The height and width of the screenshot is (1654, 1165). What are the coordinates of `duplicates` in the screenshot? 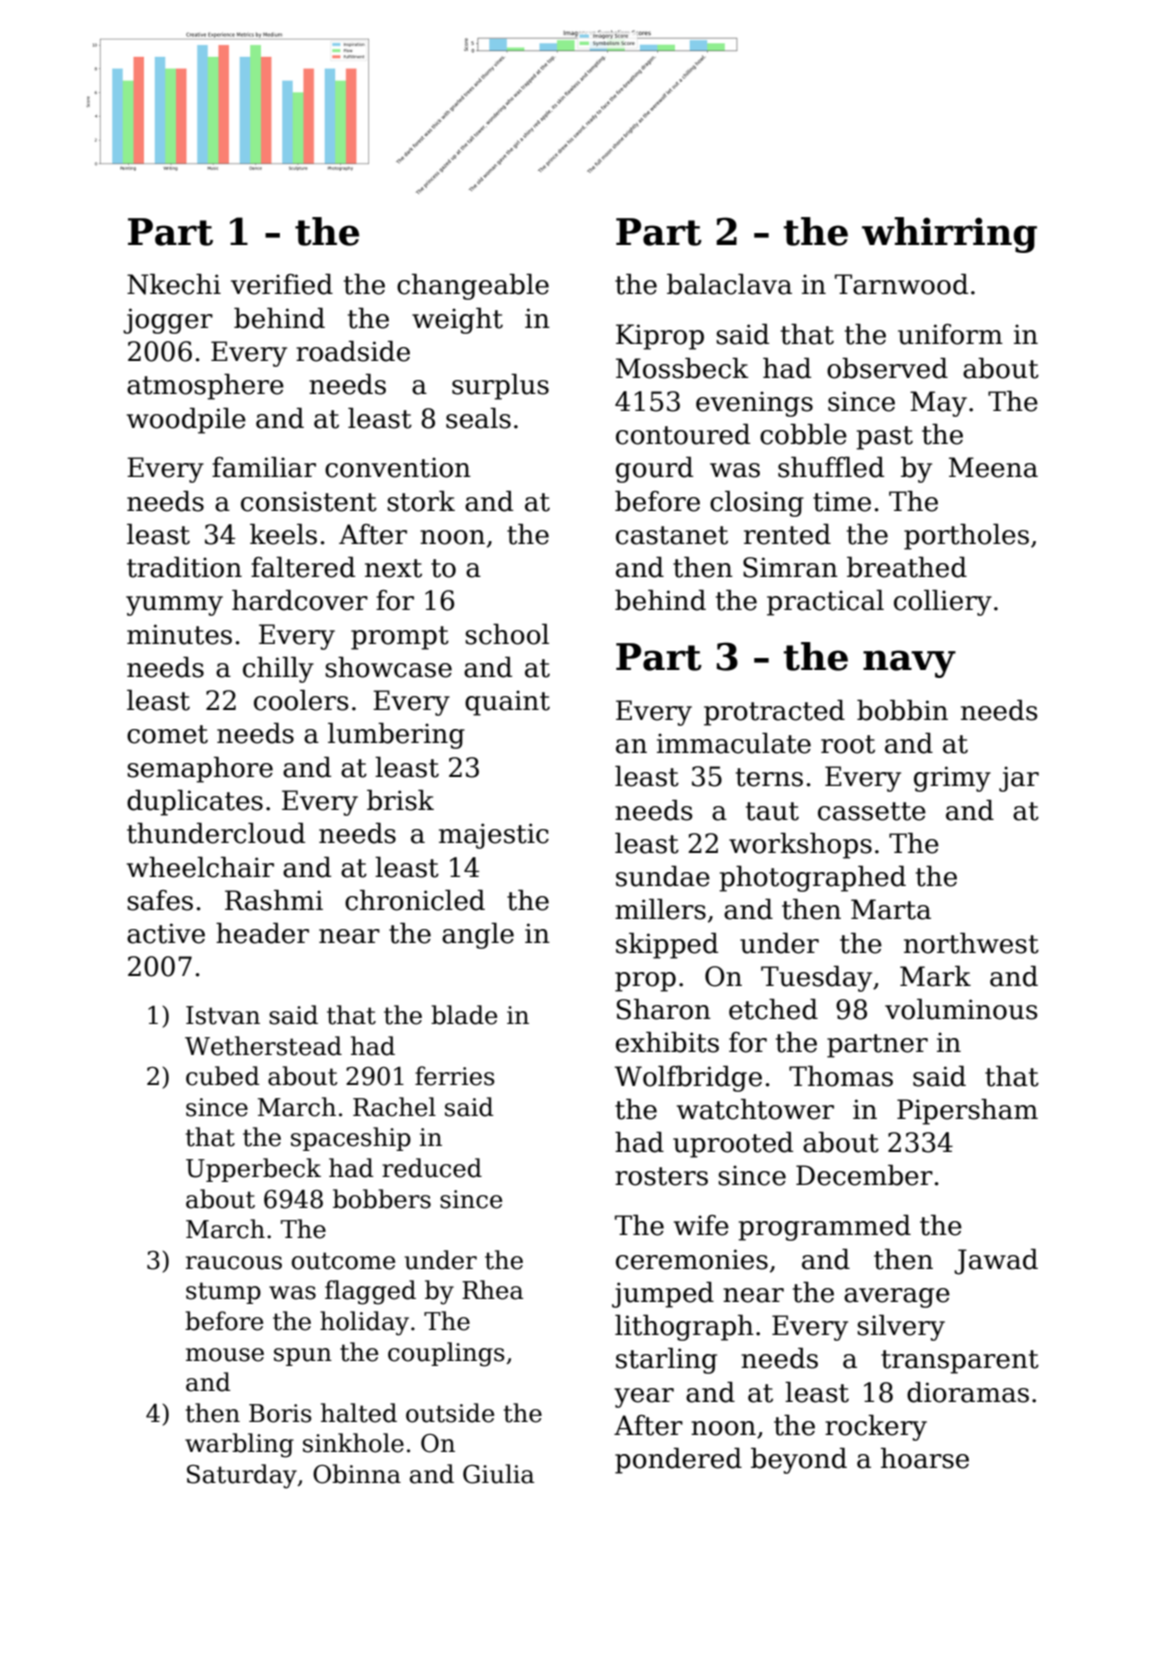 It's located at (195, 803).
